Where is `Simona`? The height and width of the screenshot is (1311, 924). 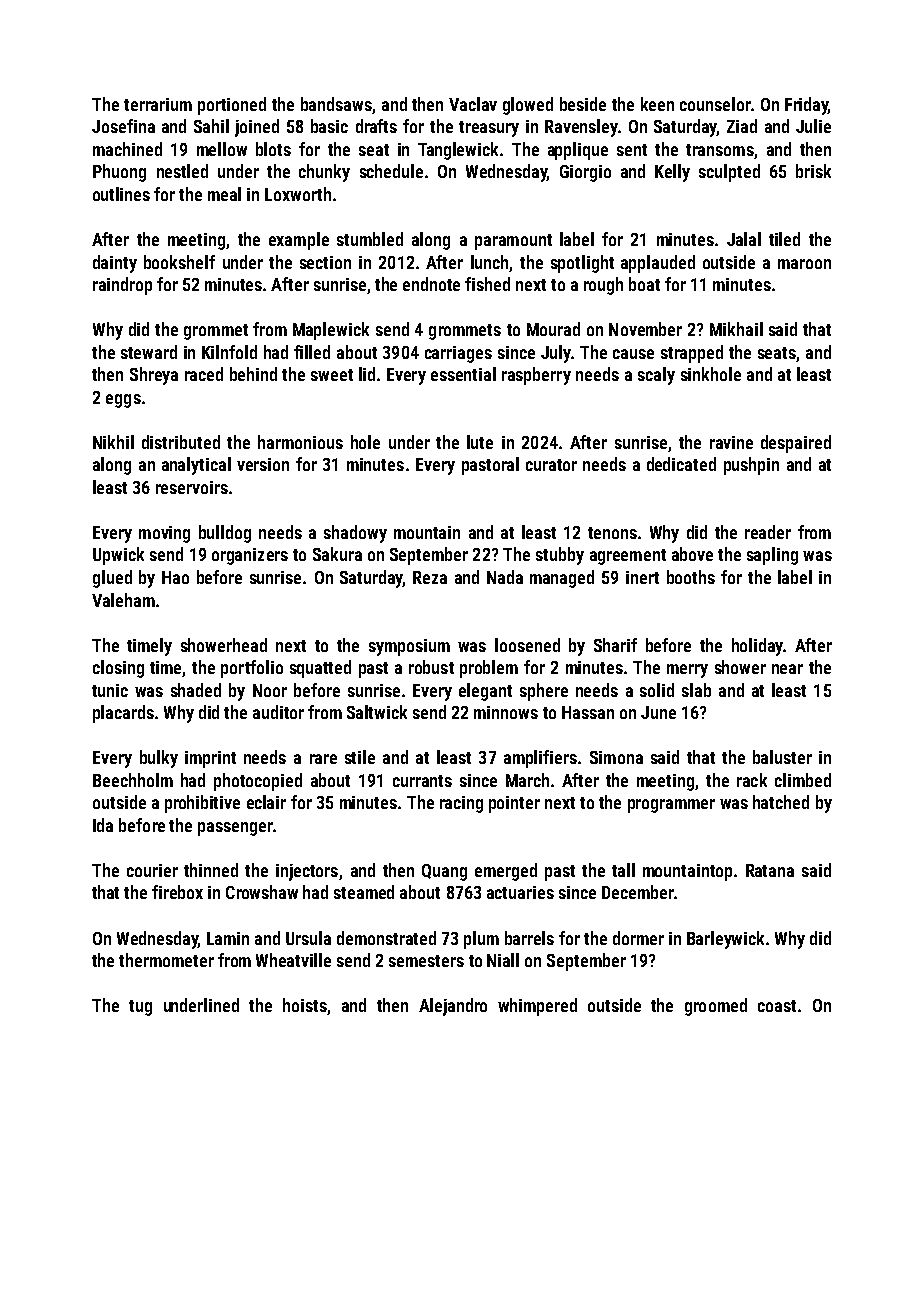 Simona is located at coordinates (616, 757).
